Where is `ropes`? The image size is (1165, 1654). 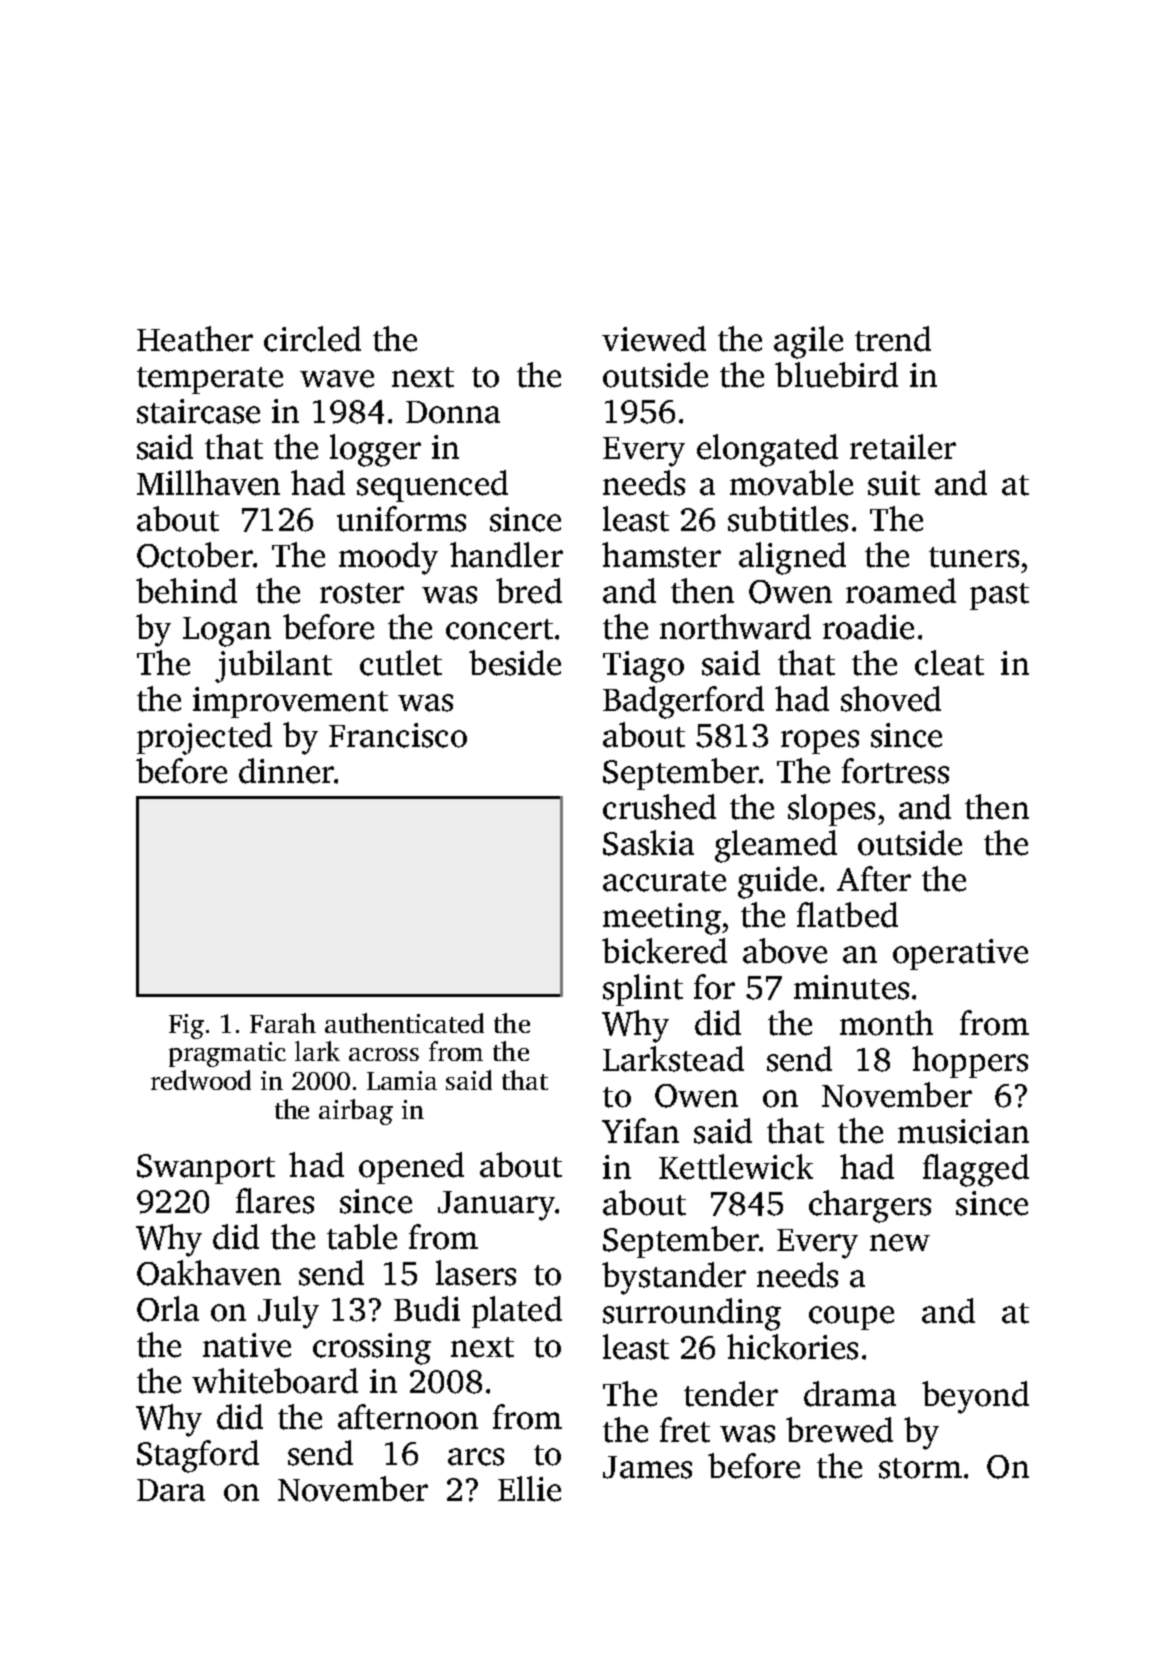 ropes is located at coordinates (820, 742).
